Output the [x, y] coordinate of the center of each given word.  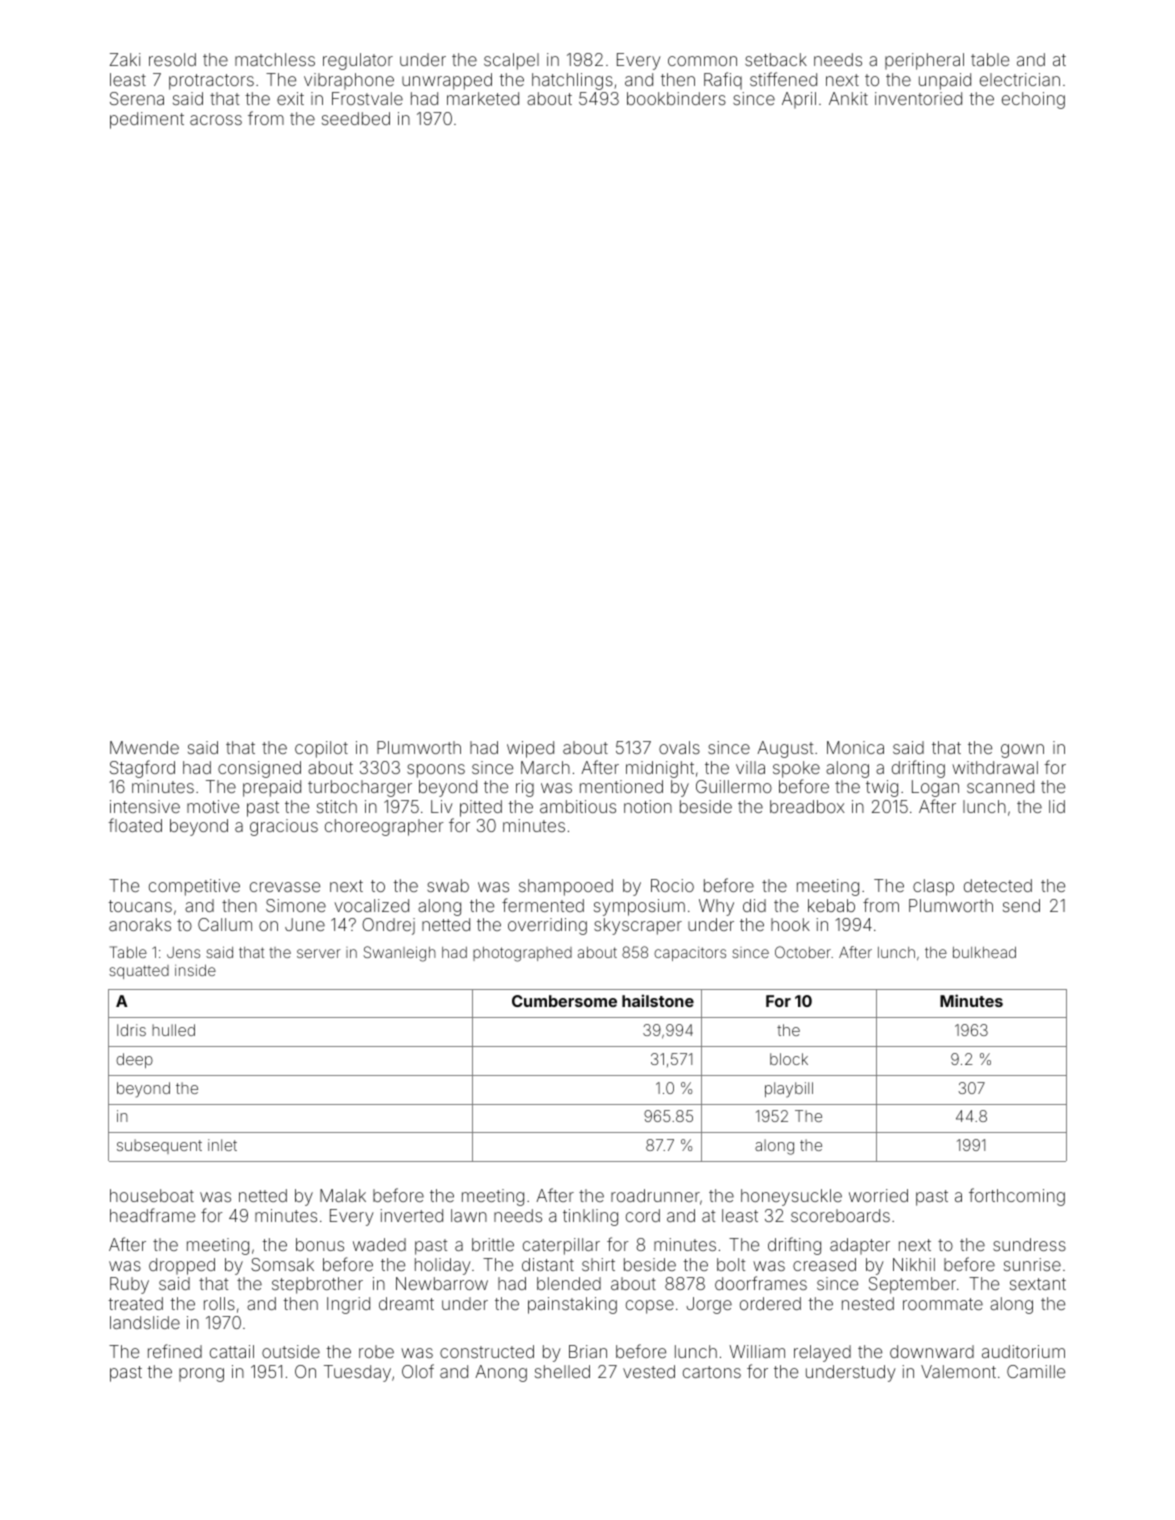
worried [878, 1195]
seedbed [356, 118]
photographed [522, 954]
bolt [731, 1264]
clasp [933, 887]
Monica [855, 747]
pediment [147, 120]
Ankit [848, 98]
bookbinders [676, 98]
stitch [337, 806]
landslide [145, 1322]
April [799, 100]
